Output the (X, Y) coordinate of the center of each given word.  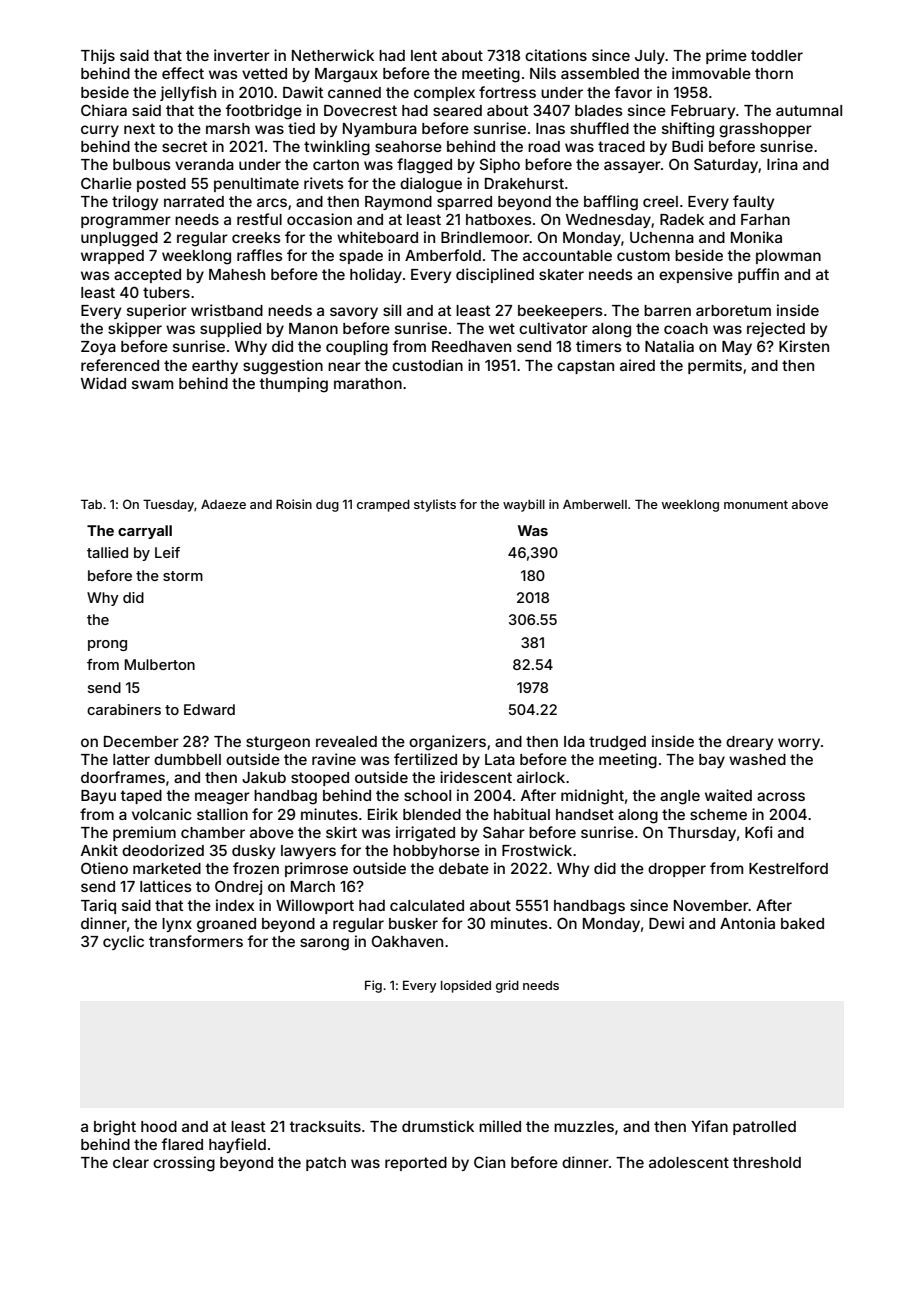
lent (424, 55)
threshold (767, 1162)
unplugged (119, 239)
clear (131, 1162)
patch (326, 1164)
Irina (782, 164)
